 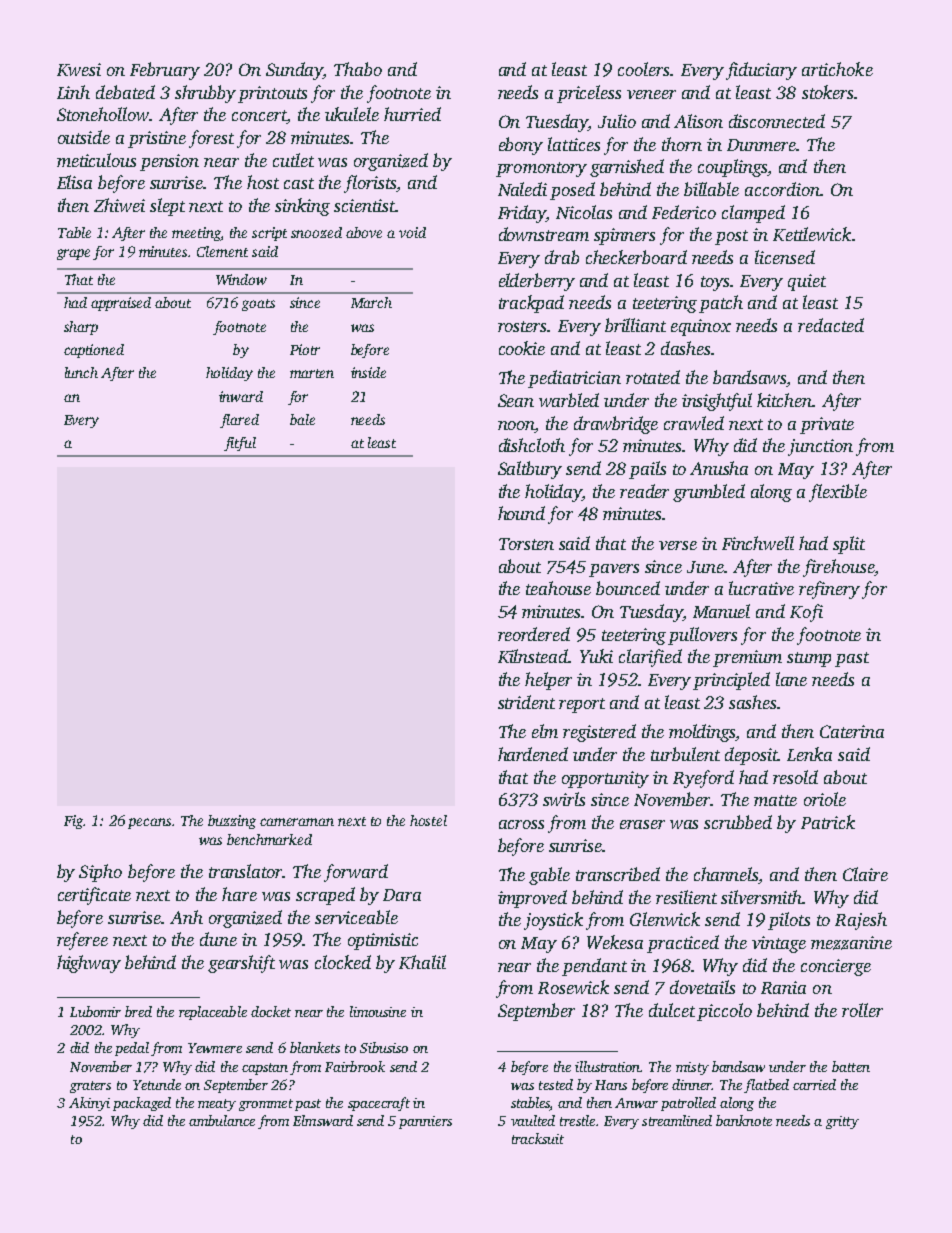 I want to click on rosters, so click(x=522, y=326).
